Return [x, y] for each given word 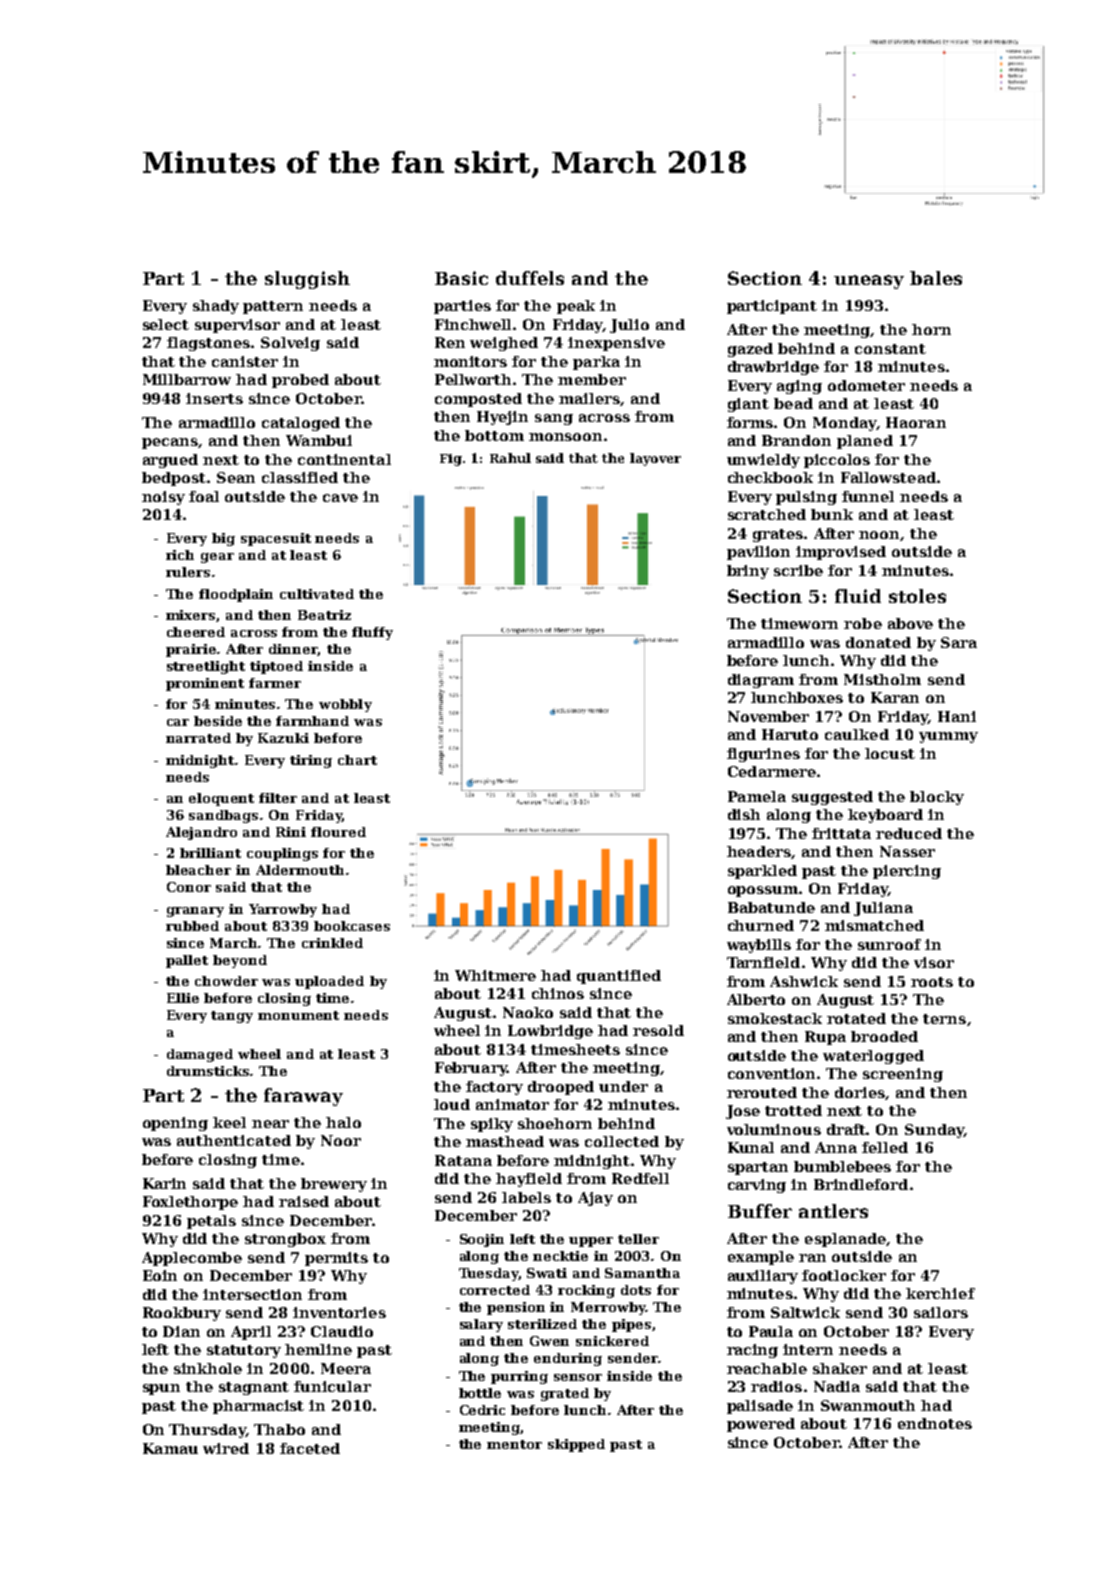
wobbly [345, 705]
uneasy [869, 282]
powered [761, 1425]
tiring [311, 761]
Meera [346, 1368]
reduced [909, 833]
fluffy [372, 633]
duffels [530, 278]
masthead [505, 1141]
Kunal [751, 1147]
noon [879, 535]
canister [245, 361]
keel [229, 1122]
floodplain [236, 595]
